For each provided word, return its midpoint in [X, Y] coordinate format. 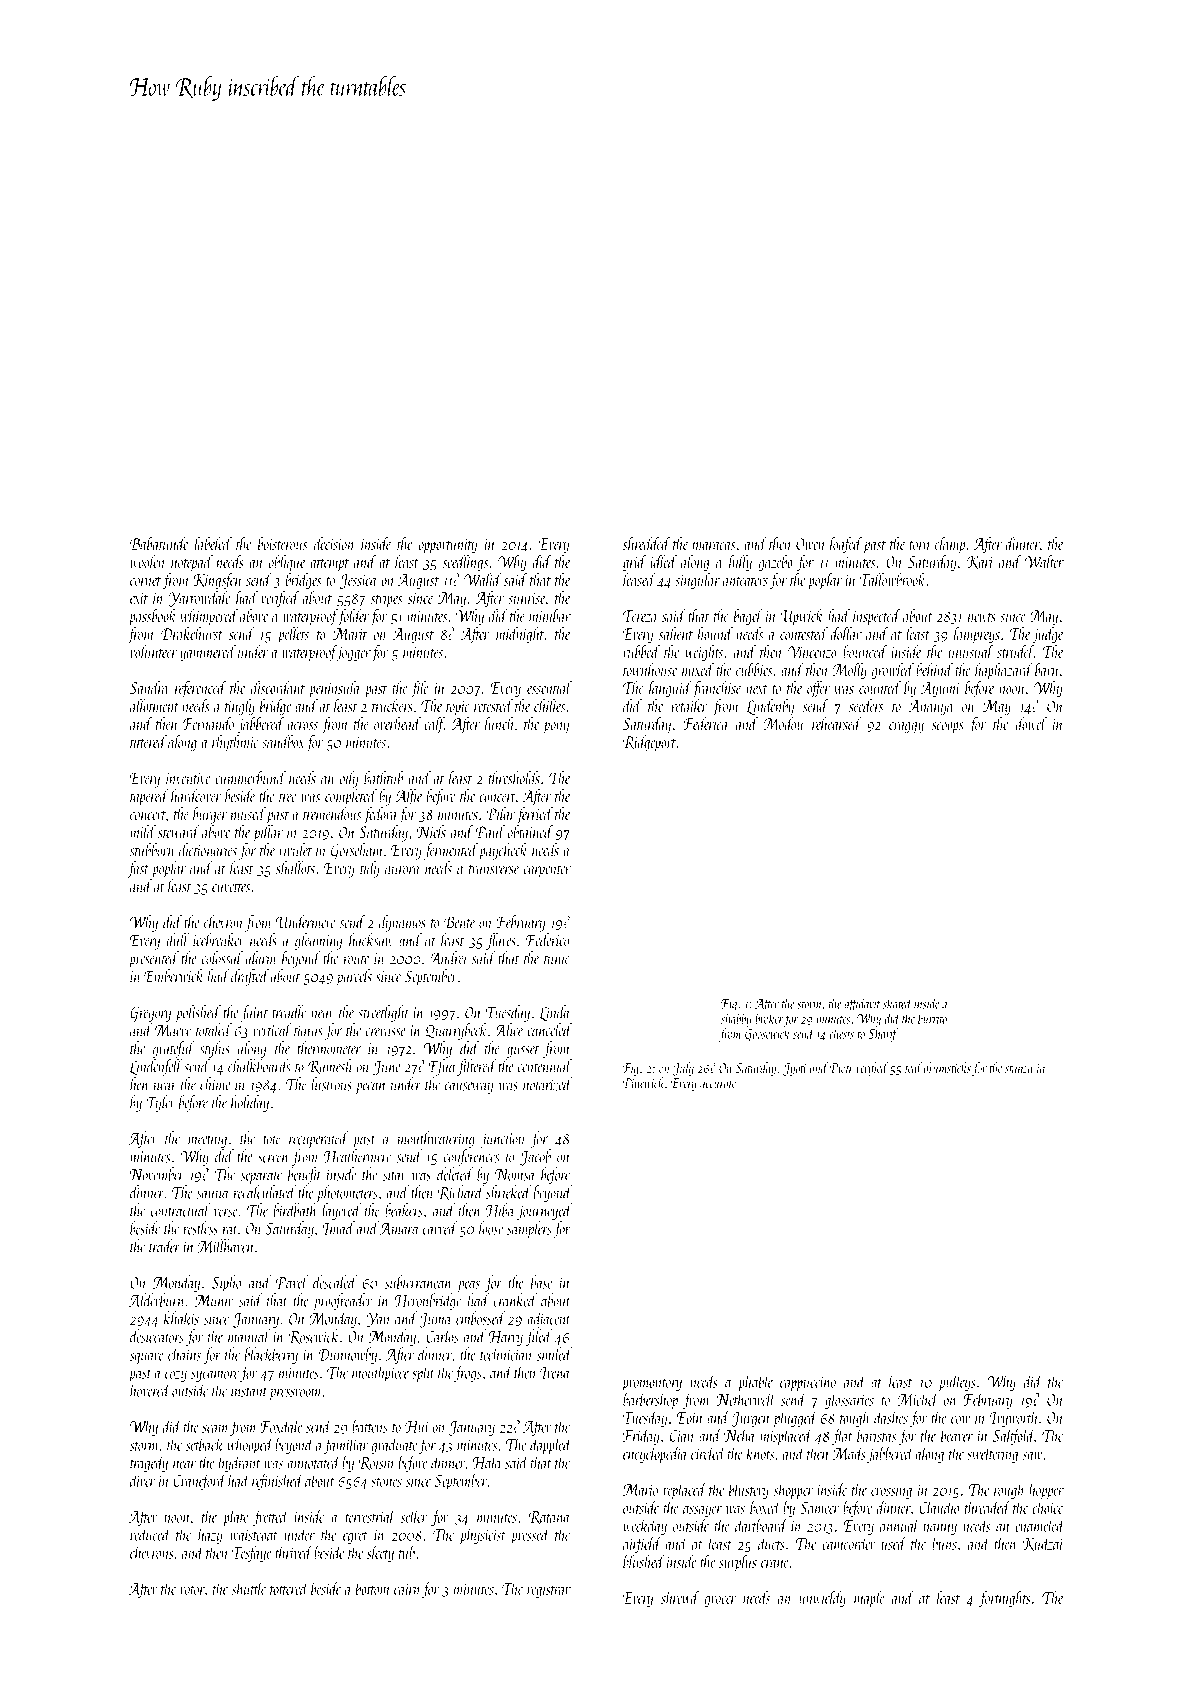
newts [982, 617]
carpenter [547, 871]
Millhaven [225, 1246]
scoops [948, 728]
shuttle [248, 1588]
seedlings [465, 563]
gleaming [318, 941]
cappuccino [808, 1383]
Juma [435, 1320]
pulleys [957, 1383]
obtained [530, 832]
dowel [1031, 723]
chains [184, 1354]
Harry [506, 1338]
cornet [145, 581]
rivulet [295, 850]
